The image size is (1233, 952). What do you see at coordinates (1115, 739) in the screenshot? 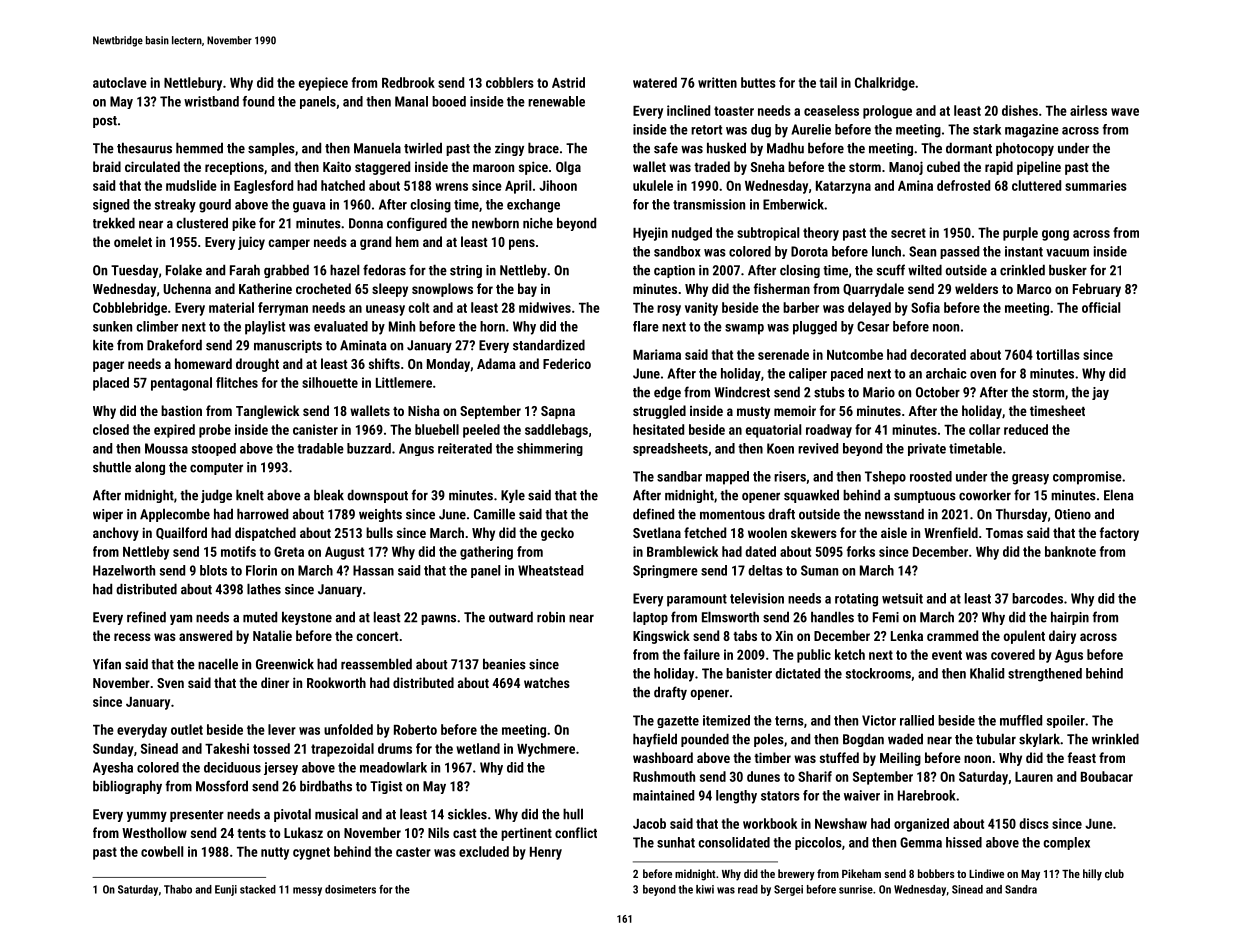
I see `wrinkled` at bounding box center [1115, 739].
